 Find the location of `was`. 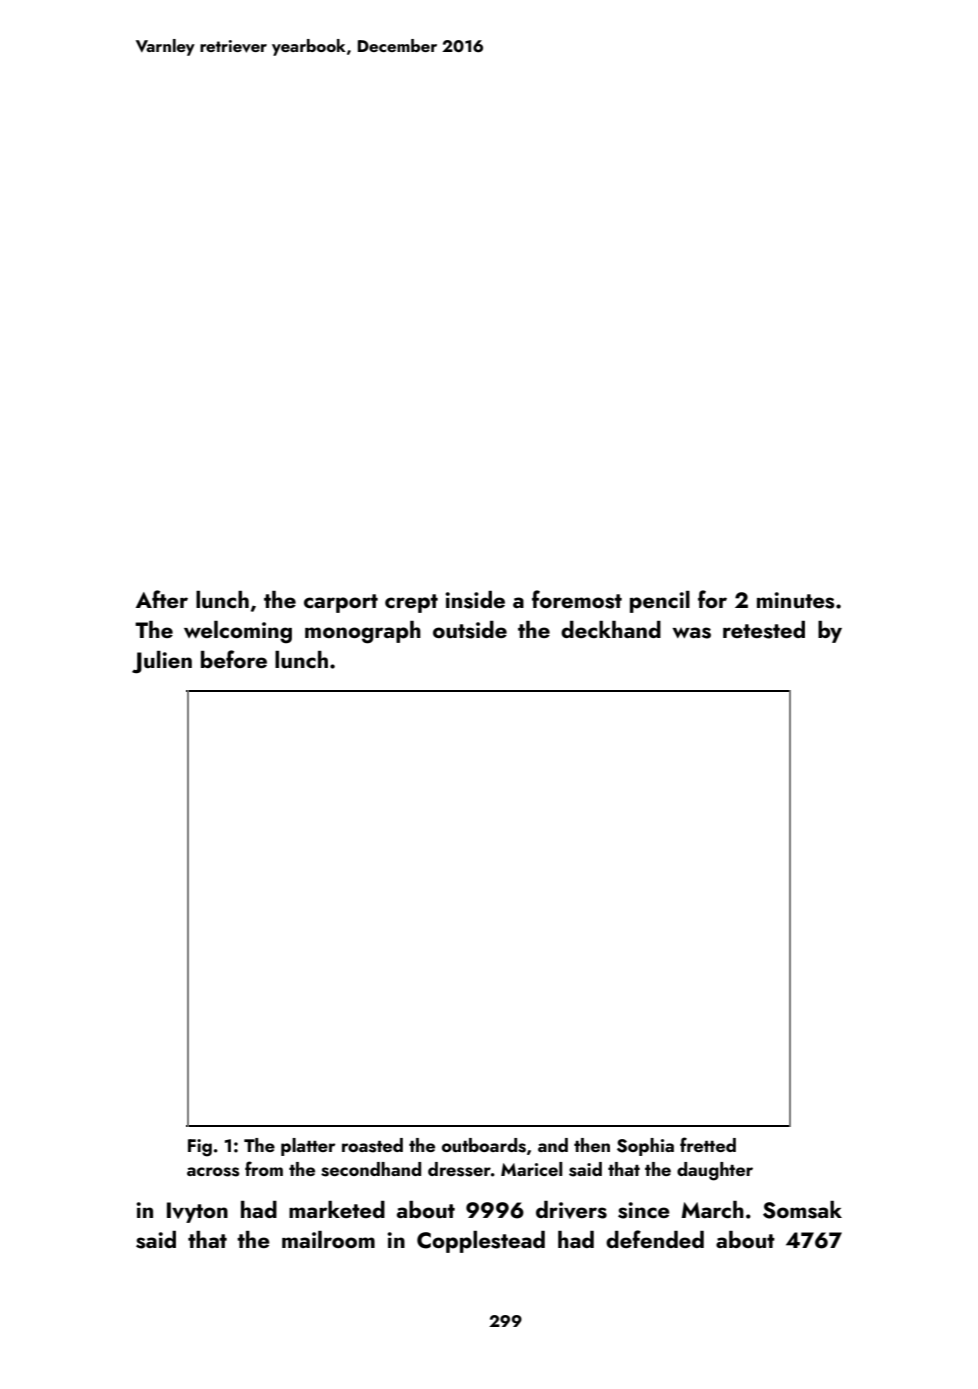

was is located at coordinates (691, 633).
